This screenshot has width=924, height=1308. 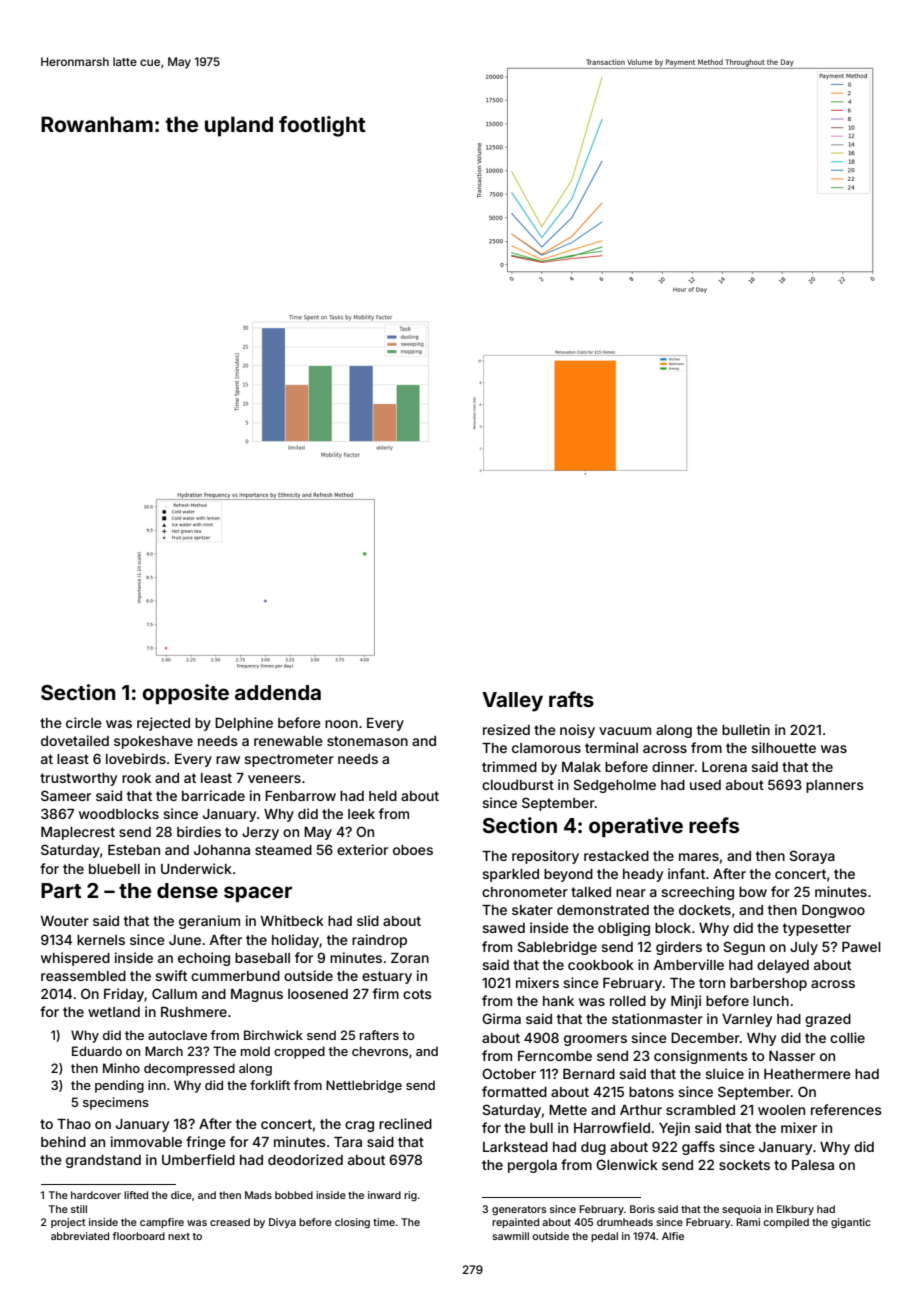 I want to click on opposite, so click(x=185, y=694).
